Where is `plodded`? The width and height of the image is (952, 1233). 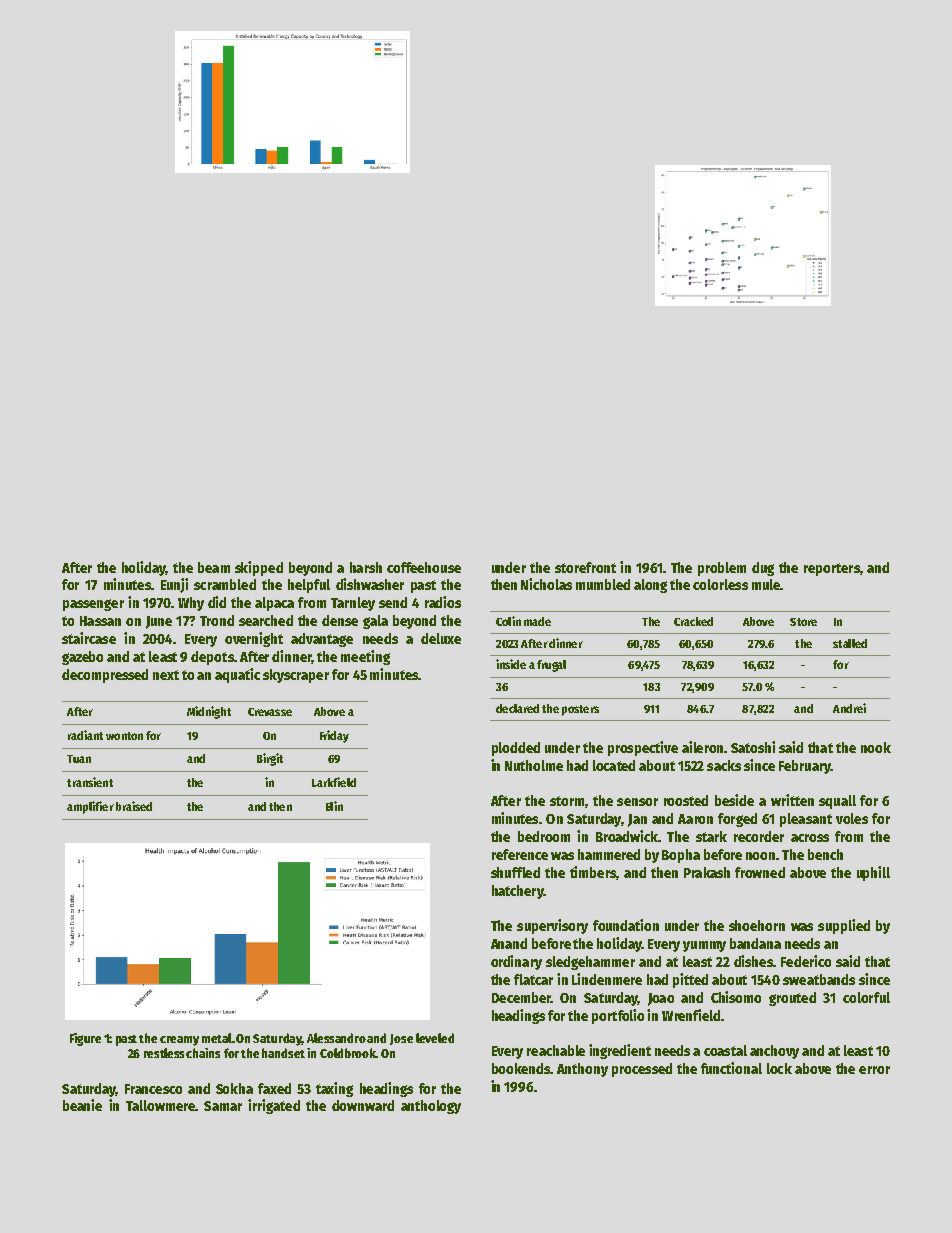
plodded is located at coordinates (516, 749).
